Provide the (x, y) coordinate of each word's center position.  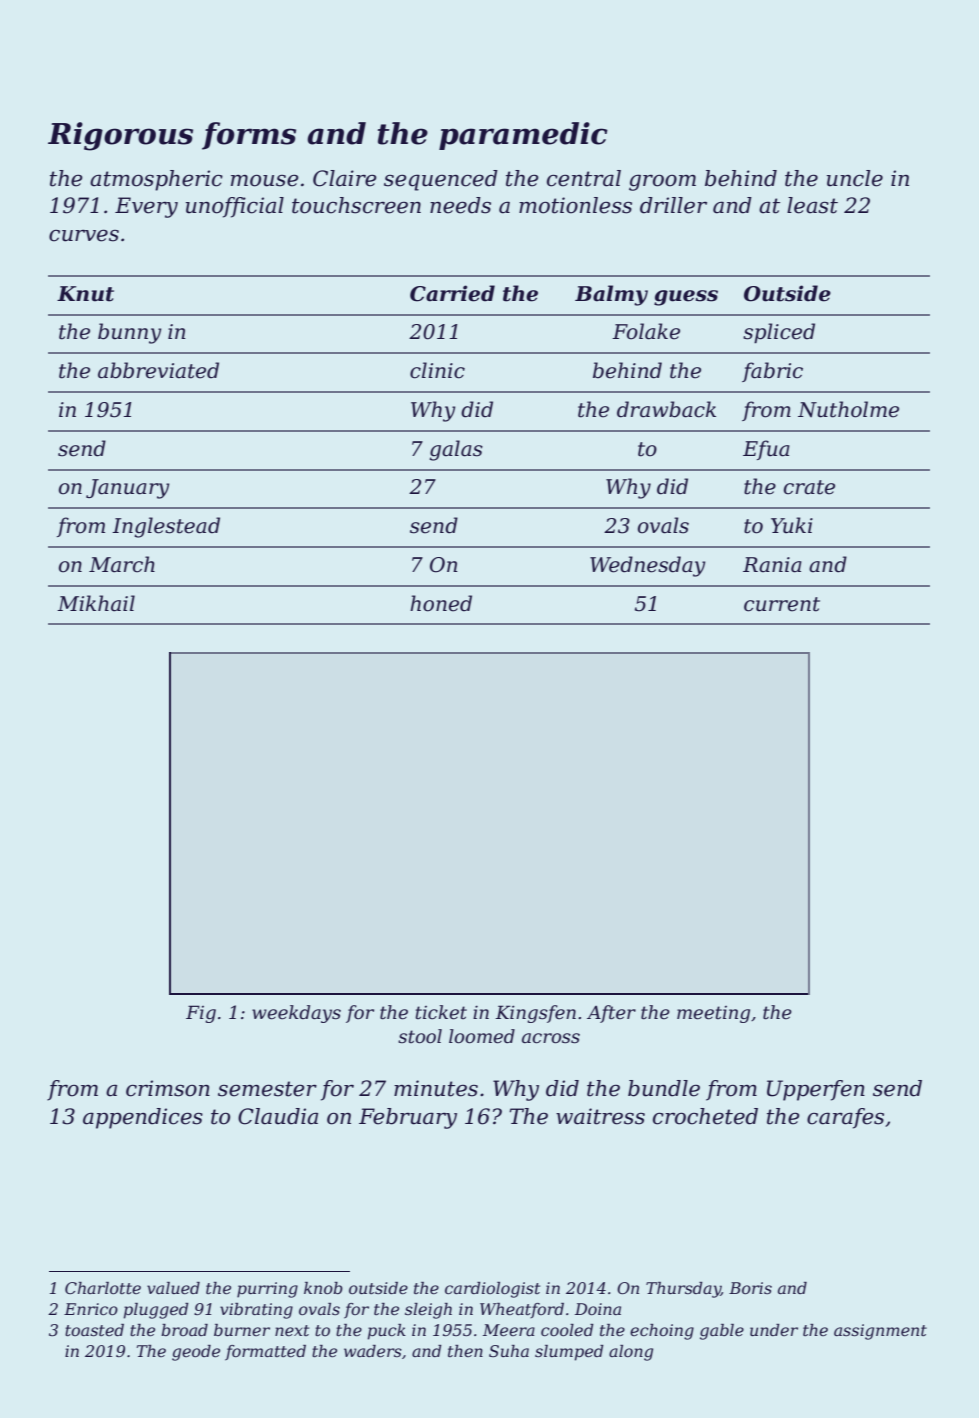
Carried (452, 293)
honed (441, 603)
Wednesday (647, 566)
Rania (772, 565)
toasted (94, 1330)
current (782, 604)
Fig (201, 1014)
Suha (509, 1351)
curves (84, 235)
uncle (855, 178)
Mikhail (96, 603)
